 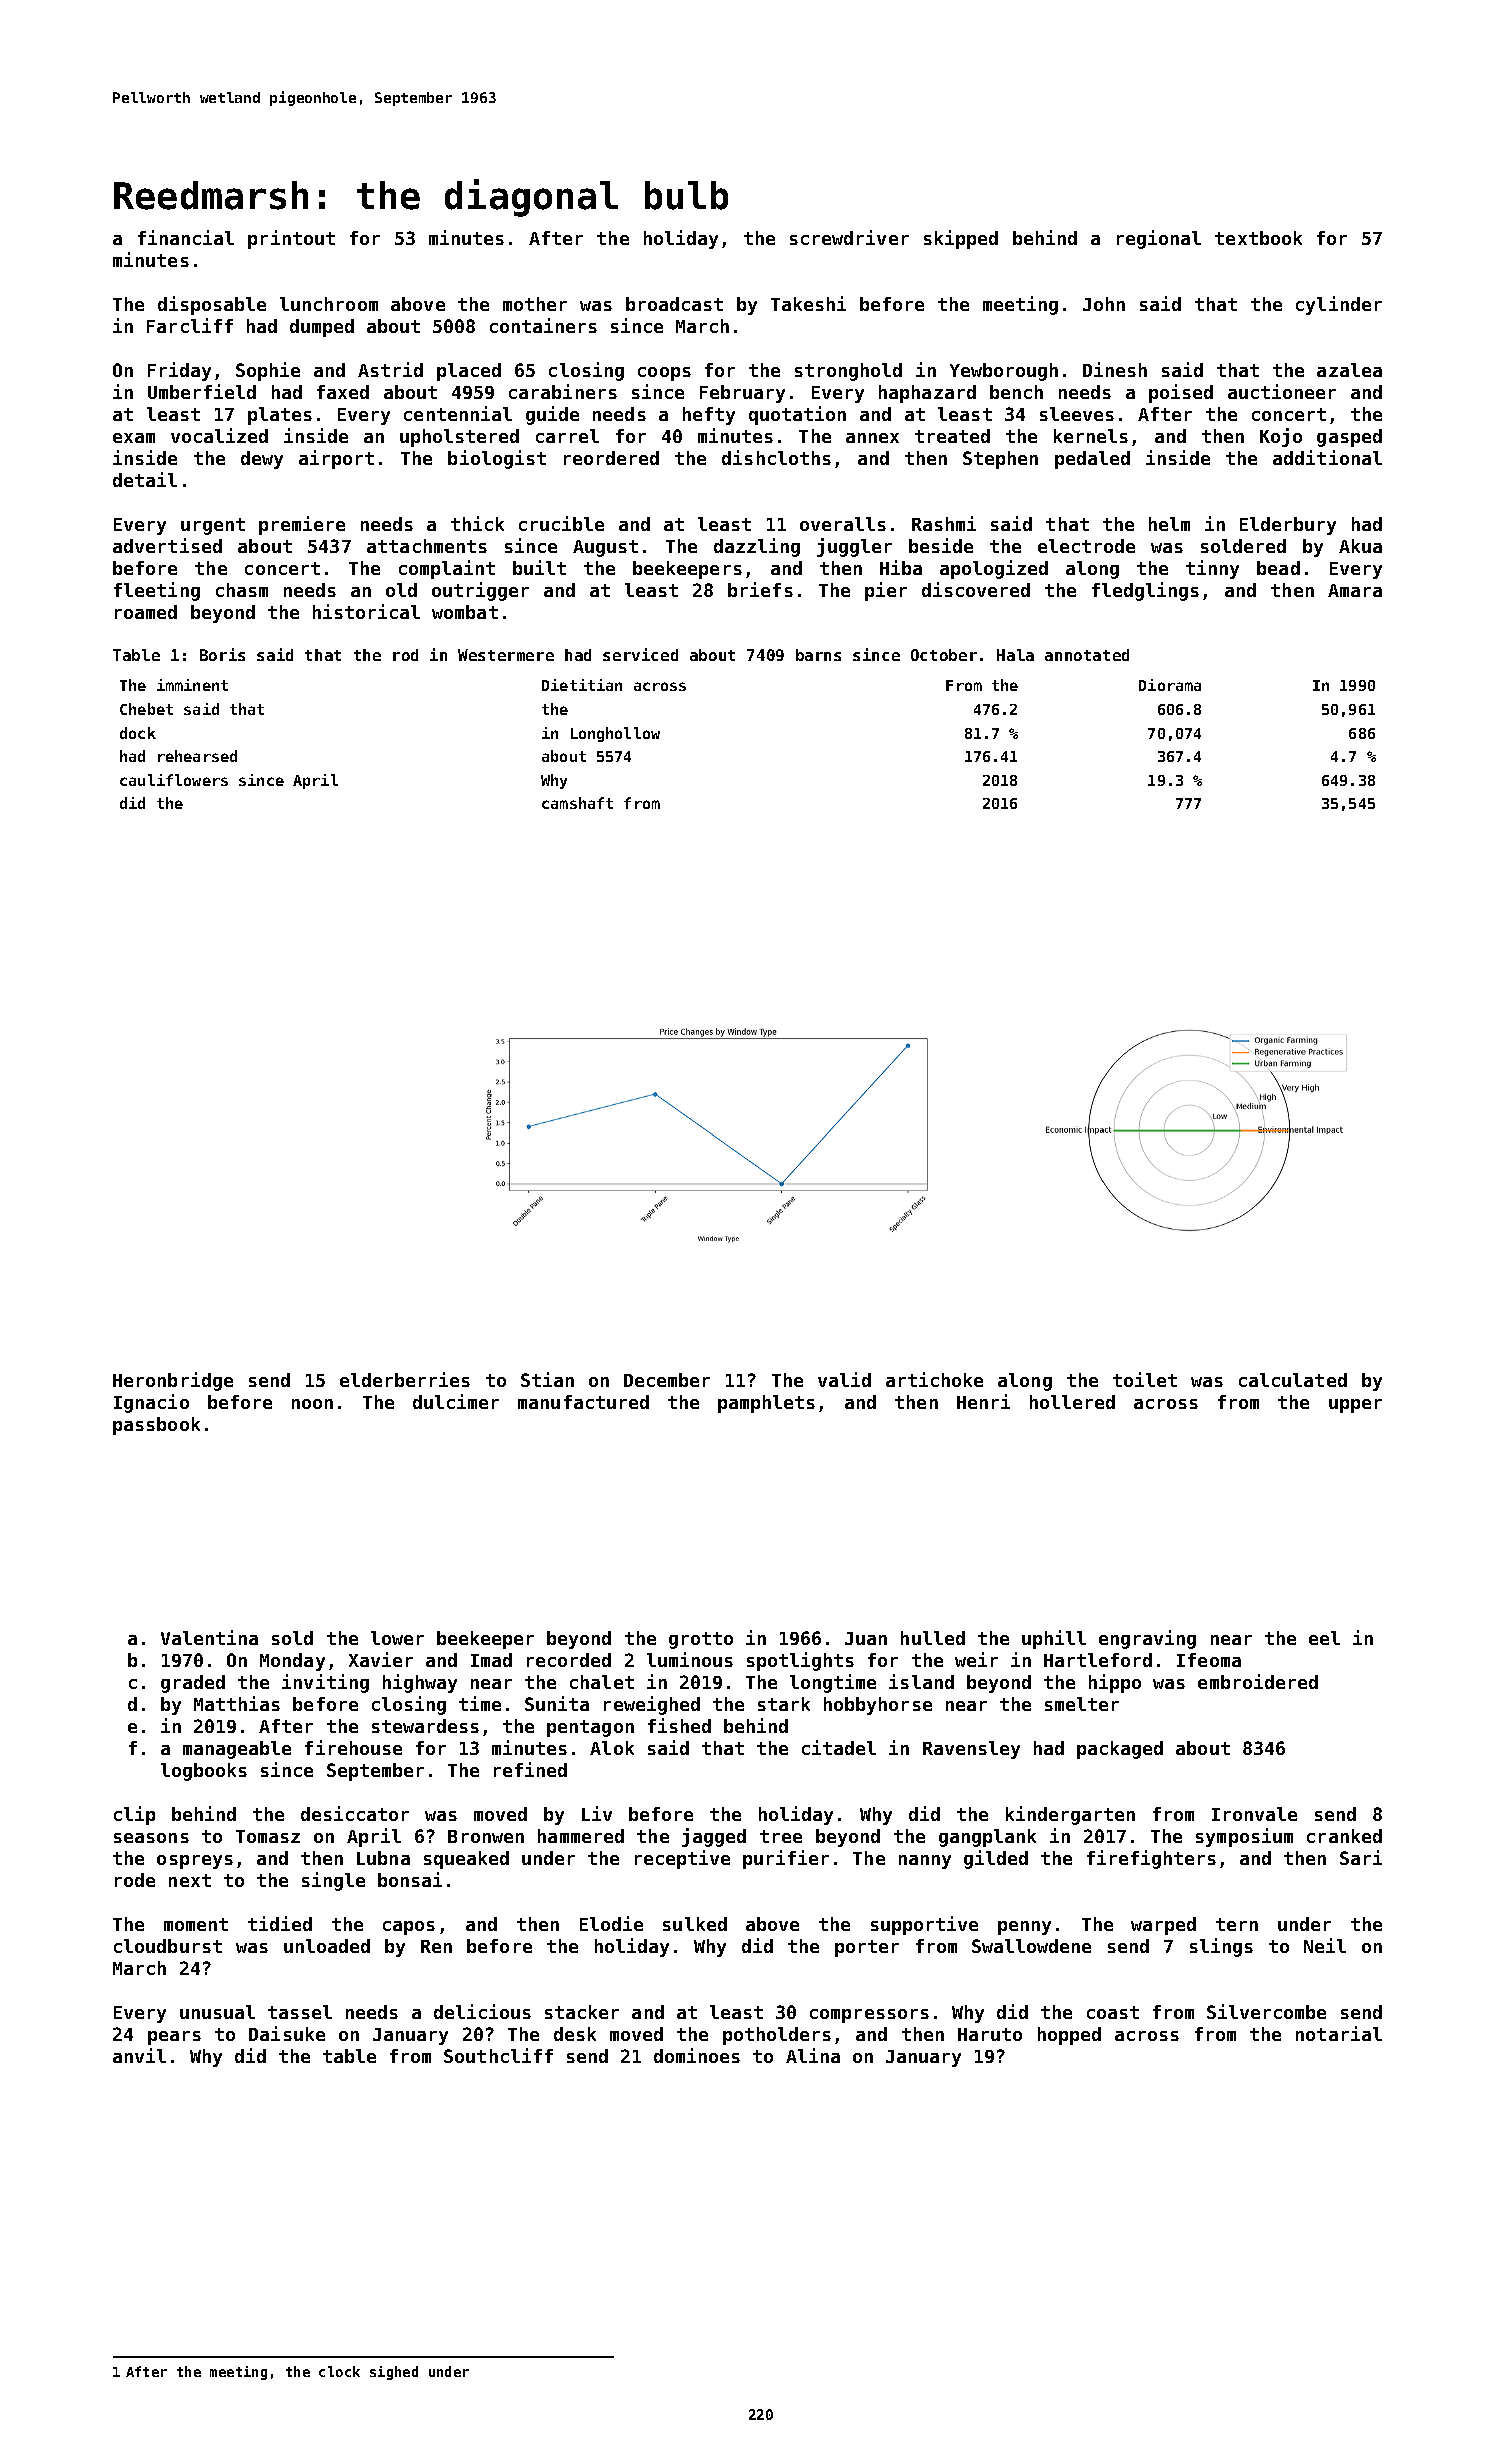 What do you see at coordinates (157, 591) in the screenshot?
I see `fleeting` at bounding box center [157, 591].
